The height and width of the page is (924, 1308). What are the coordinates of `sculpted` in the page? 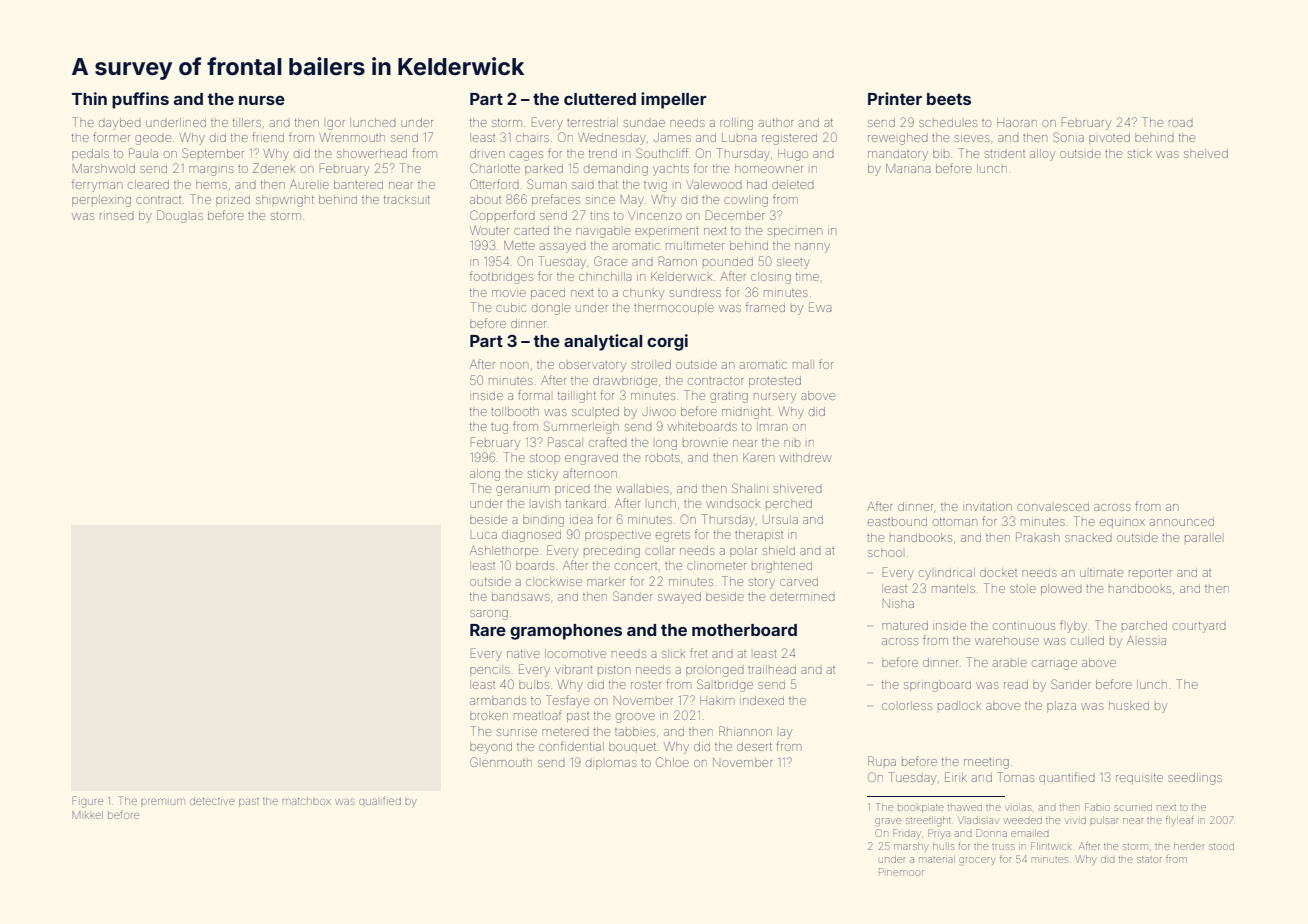 It's located at (595, 411).
